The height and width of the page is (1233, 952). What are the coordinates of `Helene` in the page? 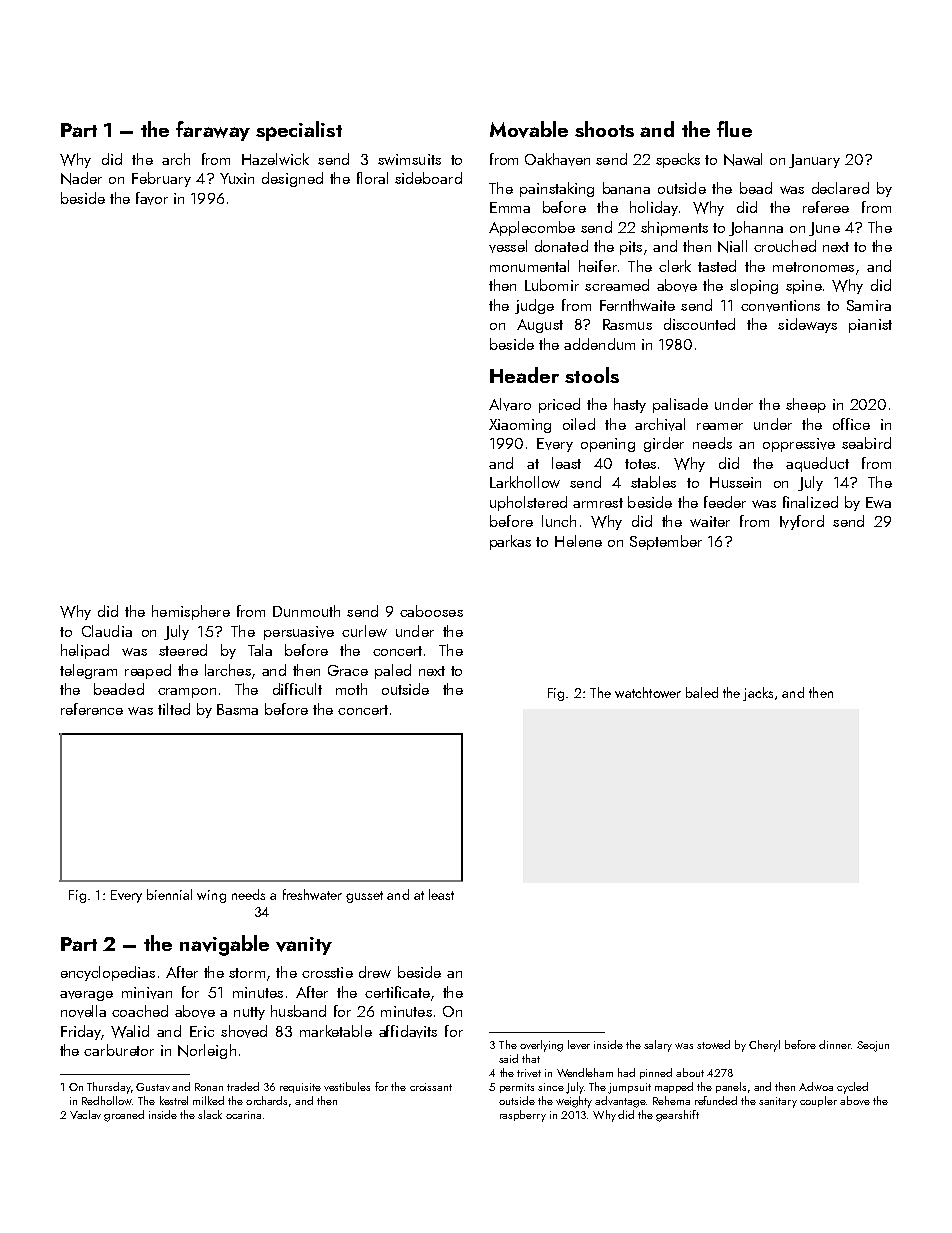 It's located at (578, 541).
